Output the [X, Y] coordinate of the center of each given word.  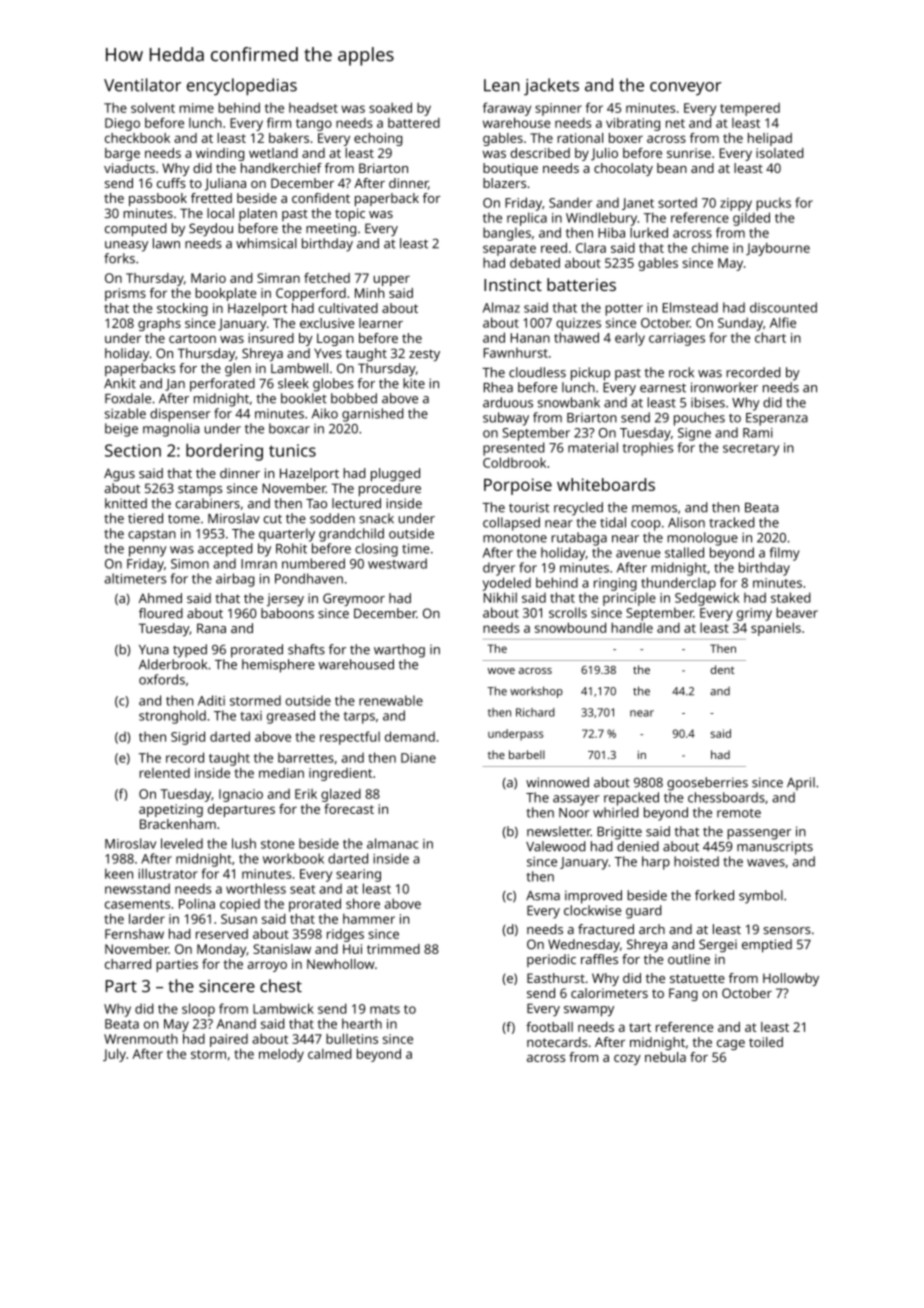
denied [638, 846]
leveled [182, 843]
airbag [235, 580]
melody [281, 1055]
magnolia [171, 430]
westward [397, 563]
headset [313, 107]
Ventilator [142, 85]
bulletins [352, 1038]
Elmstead [690, 307]
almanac [392, 843]
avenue [638, 554]
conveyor [686, 89]
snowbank [569, 402]
